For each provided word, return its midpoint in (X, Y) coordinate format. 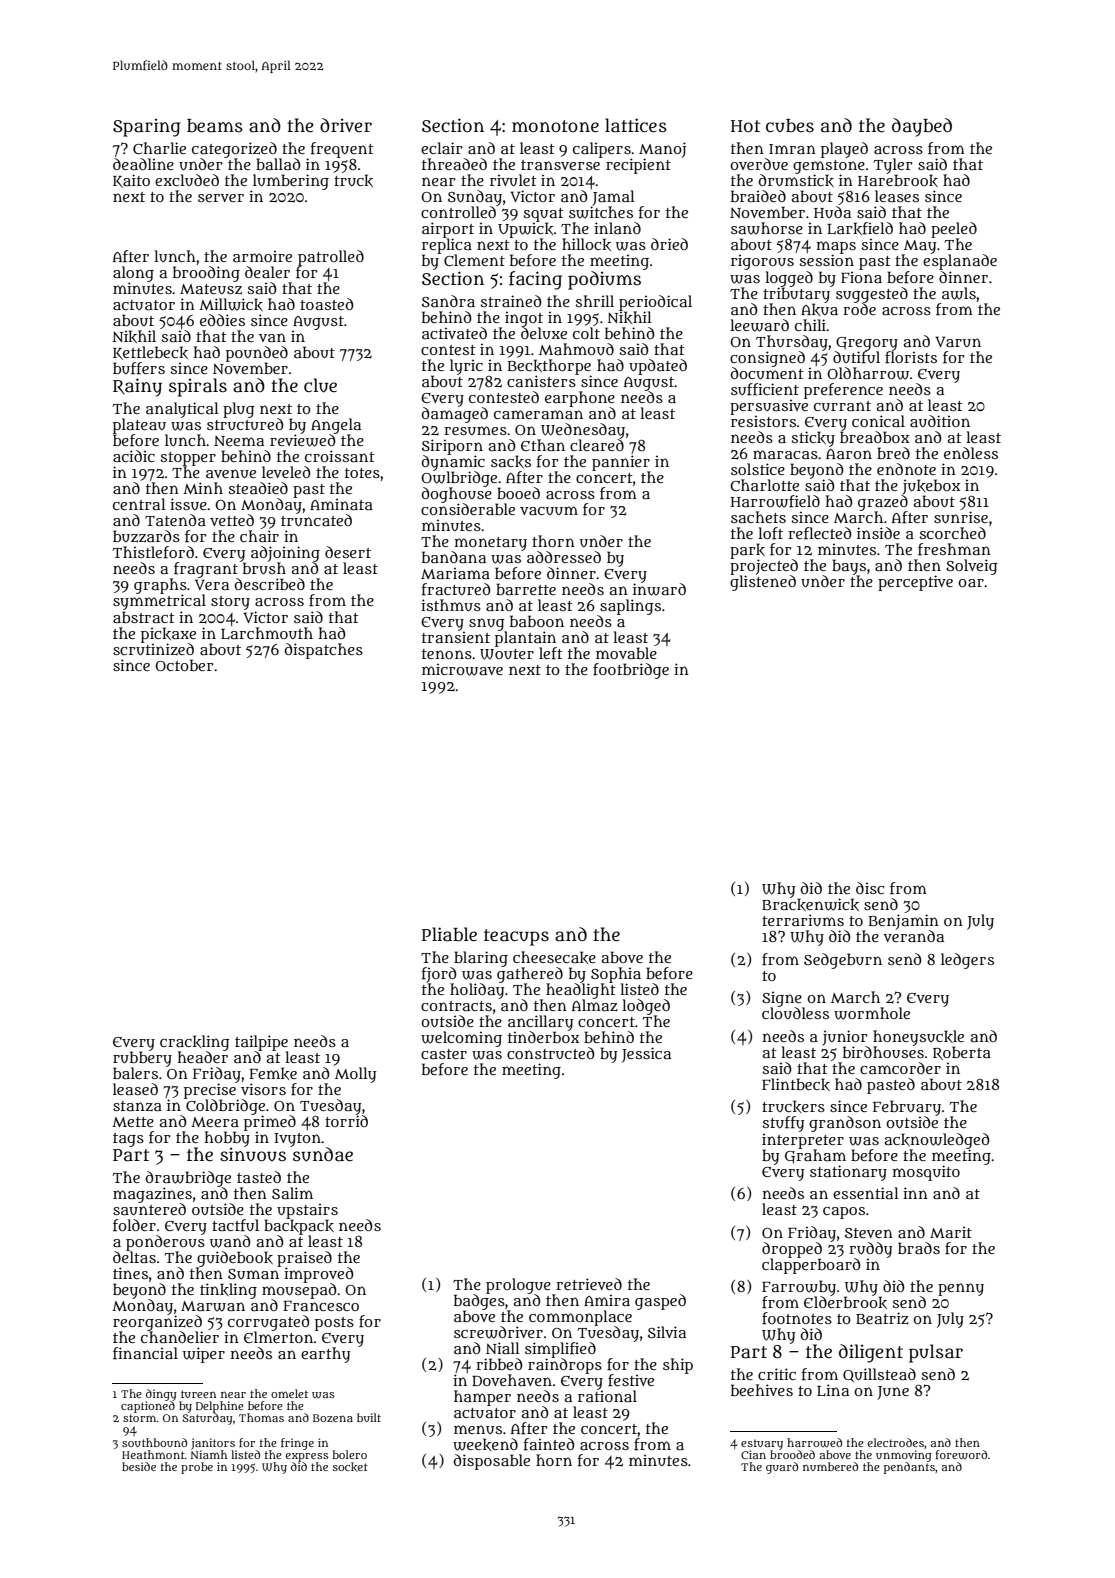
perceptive (915, 583)
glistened (763, 583)
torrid (346, 1121)
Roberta (962, 1053)
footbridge (631, 671)
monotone (555, 126)
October (184, 665)
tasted (259, 1177)
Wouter (507, 654)
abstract (144, 617)
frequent (342, 150)
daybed (922, 127)
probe (197, 1468)
